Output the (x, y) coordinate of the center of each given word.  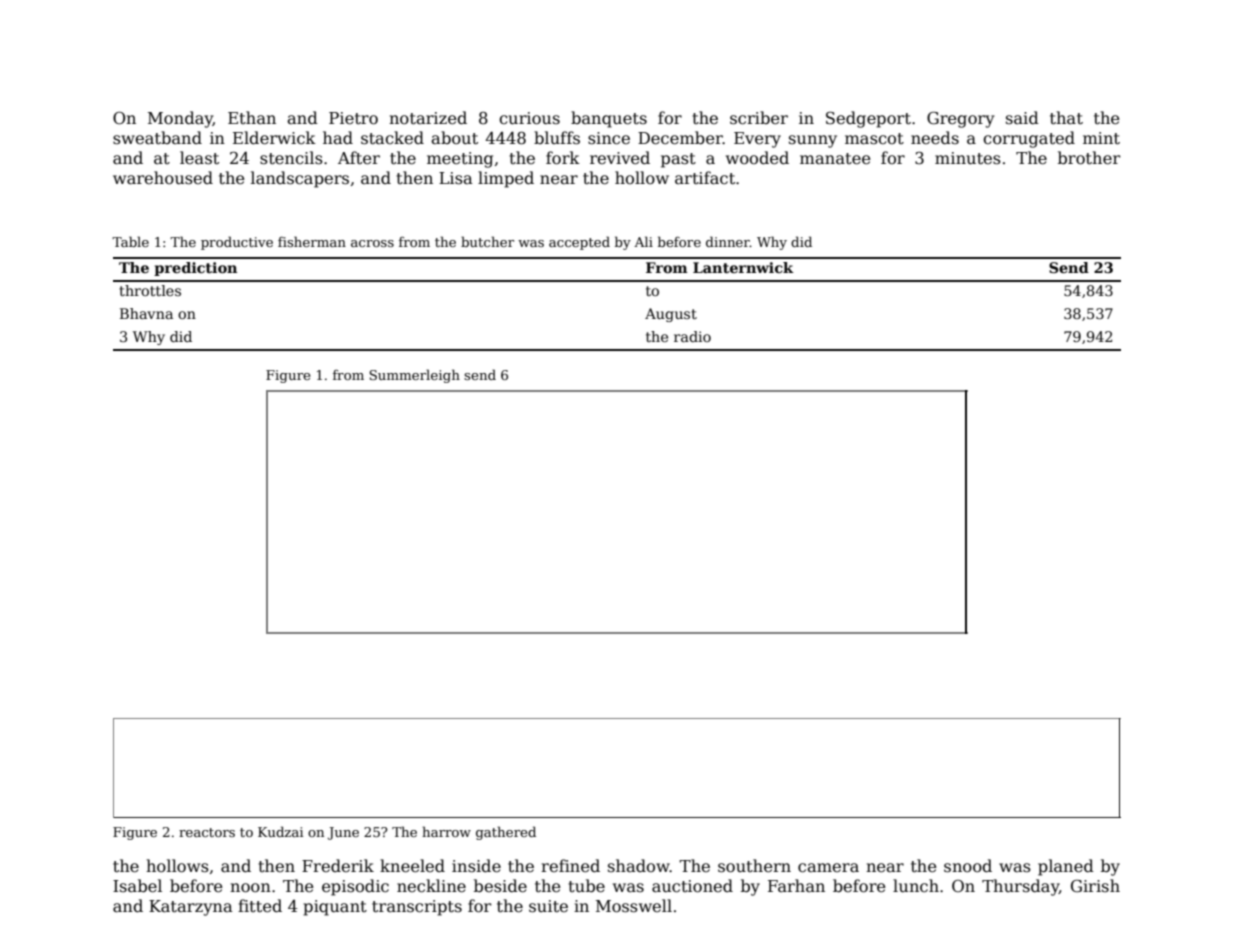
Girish (1095, 885)
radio (692, 336)
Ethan (252, 117)
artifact (705, 178)
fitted (260, 906)
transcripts (417, 908)
